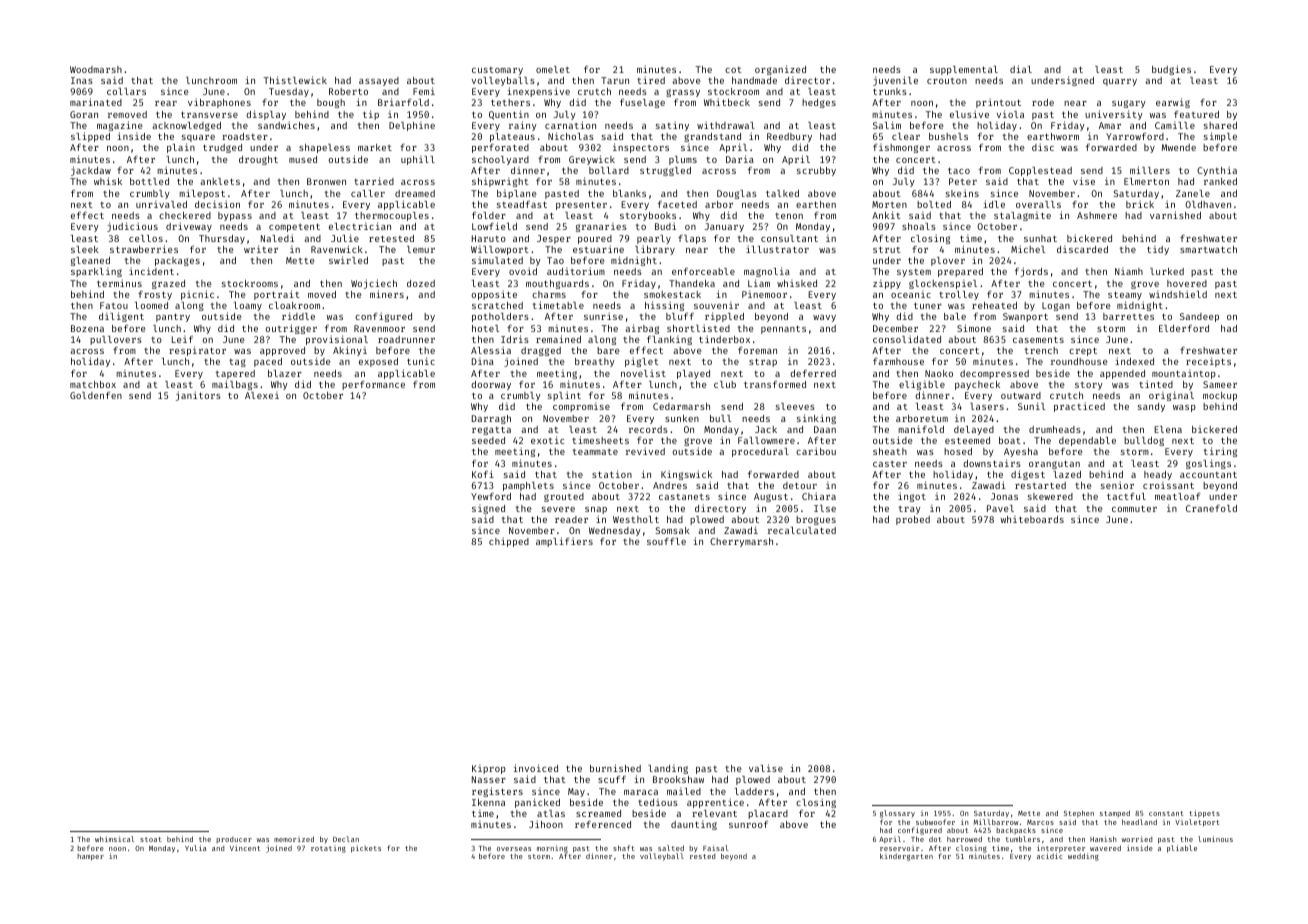 The height and width of the image is (924, 1308). What do you see at coordinates (235, 374) in the image?
I see `tapered` at bounding box center [235, 374].
